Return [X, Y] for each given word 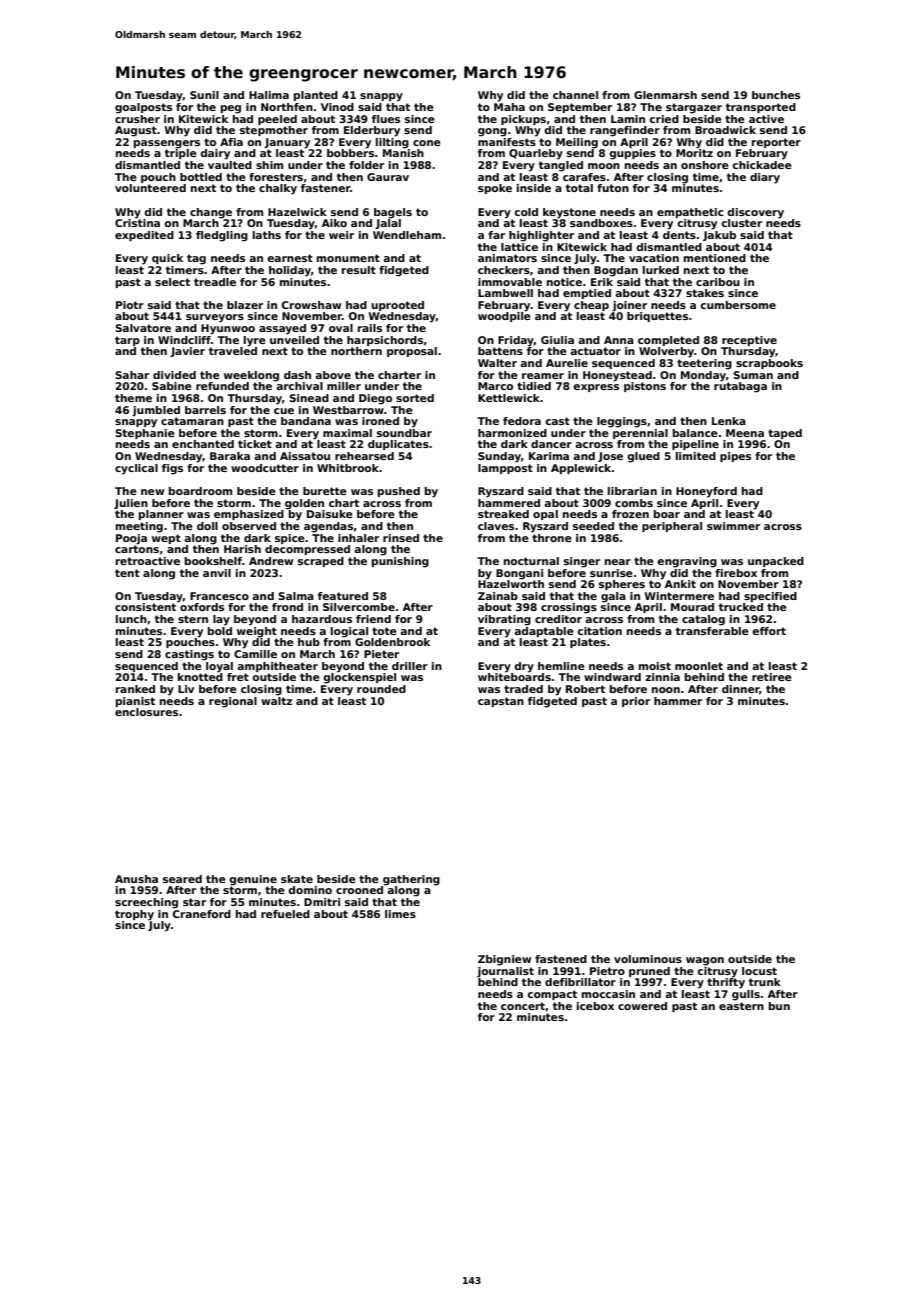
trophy [134, 915]
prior [636, 702]
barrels [205, 410]
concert [523, 1006]
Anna [619, 340]
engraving [687, 562]
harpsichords [385, 341]
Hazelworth [511, 583]
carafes [584, 177]
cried [664, 119]
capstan [501, 702]
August [136, 131]
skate [297, 879]
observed [249, 526]
